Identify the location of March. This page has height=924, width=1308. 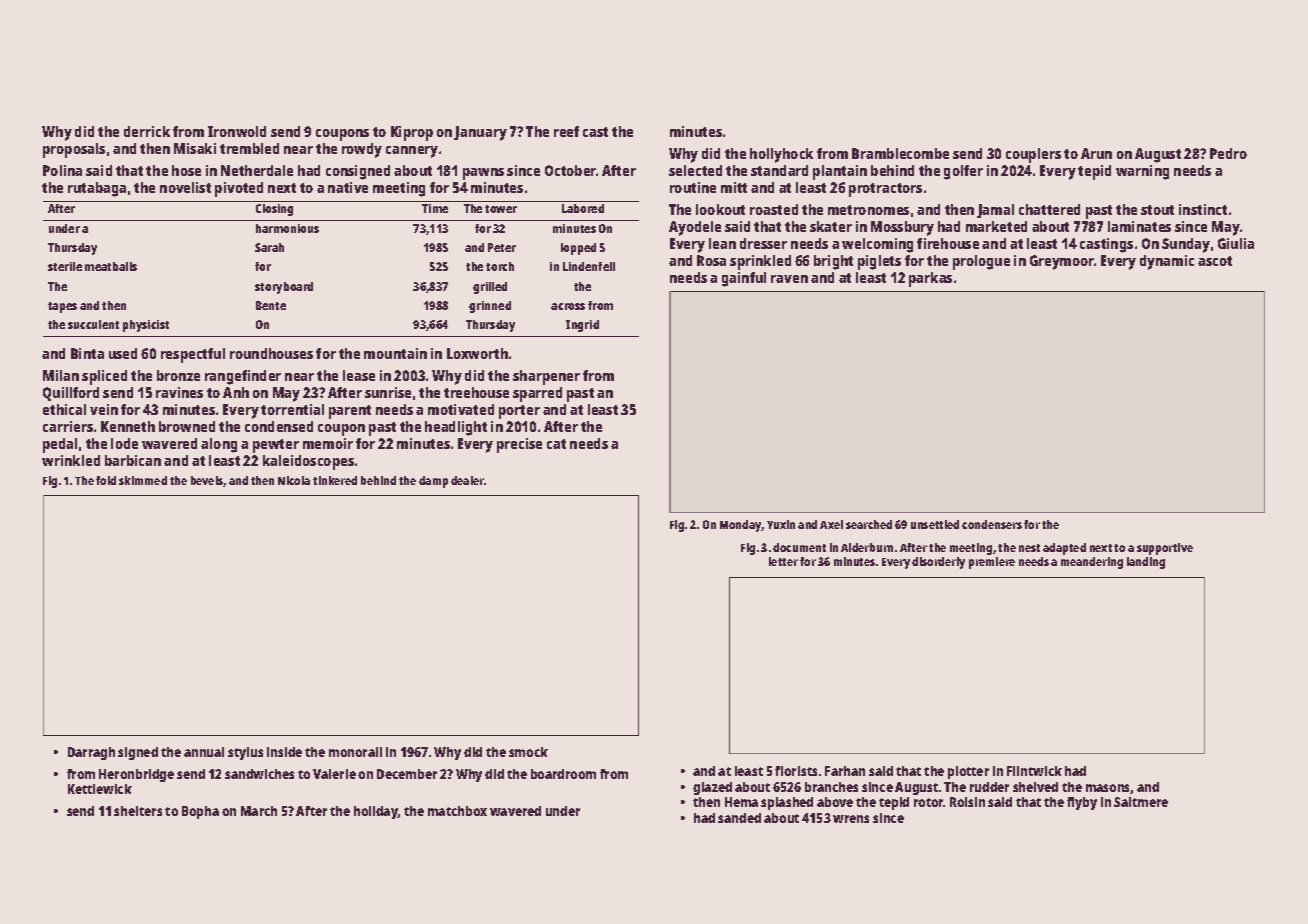
(259, 811).
